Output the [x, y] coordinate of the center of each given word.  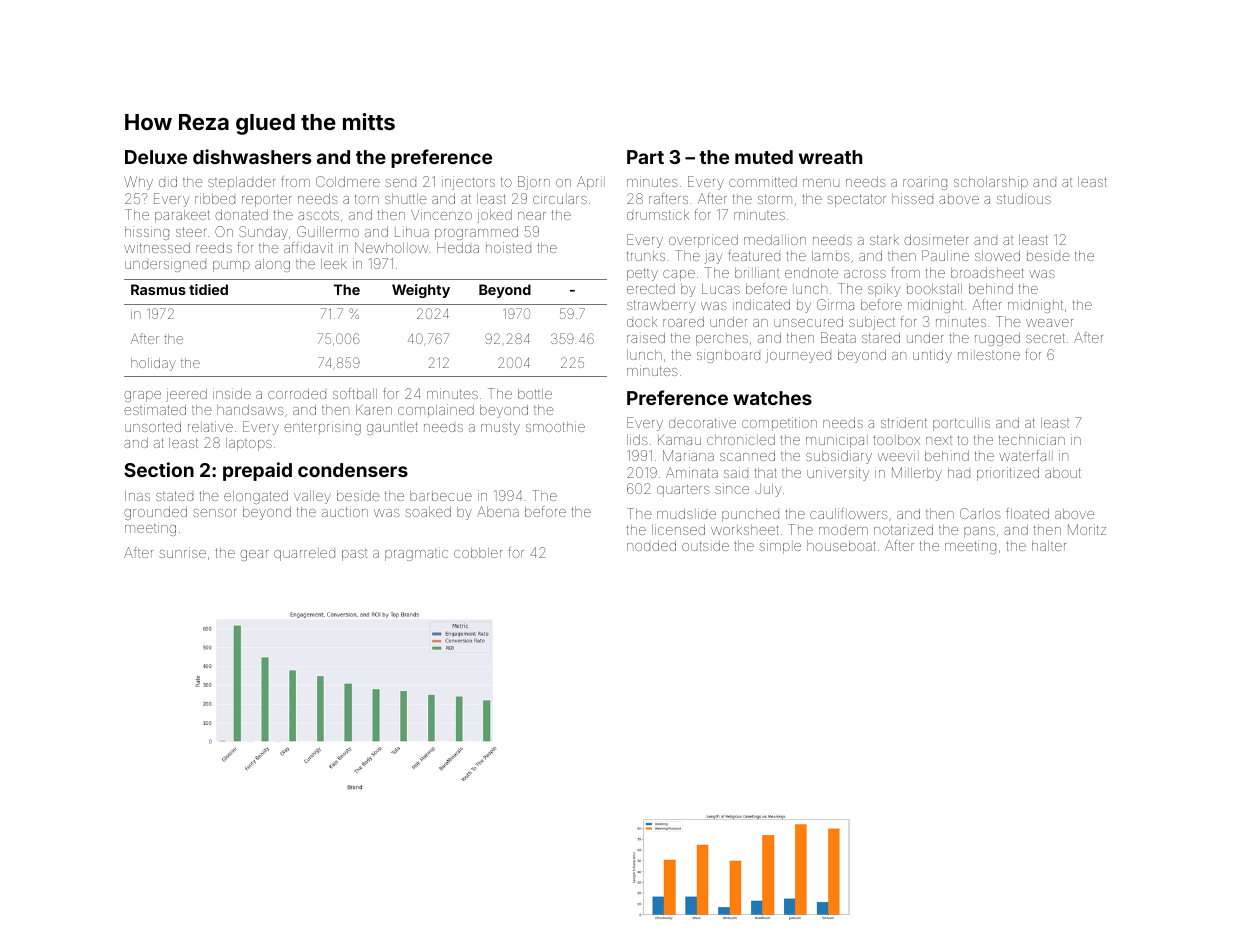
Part [645, 157]
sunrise [182, 552]
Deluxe [156, 157]
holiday [153, 364]
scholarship [991, 183]
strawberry [661, 306]
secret [1045, 338]
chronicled [741, 440]
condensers [353, 470]
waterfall [1026, 455]
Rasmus [158, 289]
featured [754, 255]
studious [1024, 198]
